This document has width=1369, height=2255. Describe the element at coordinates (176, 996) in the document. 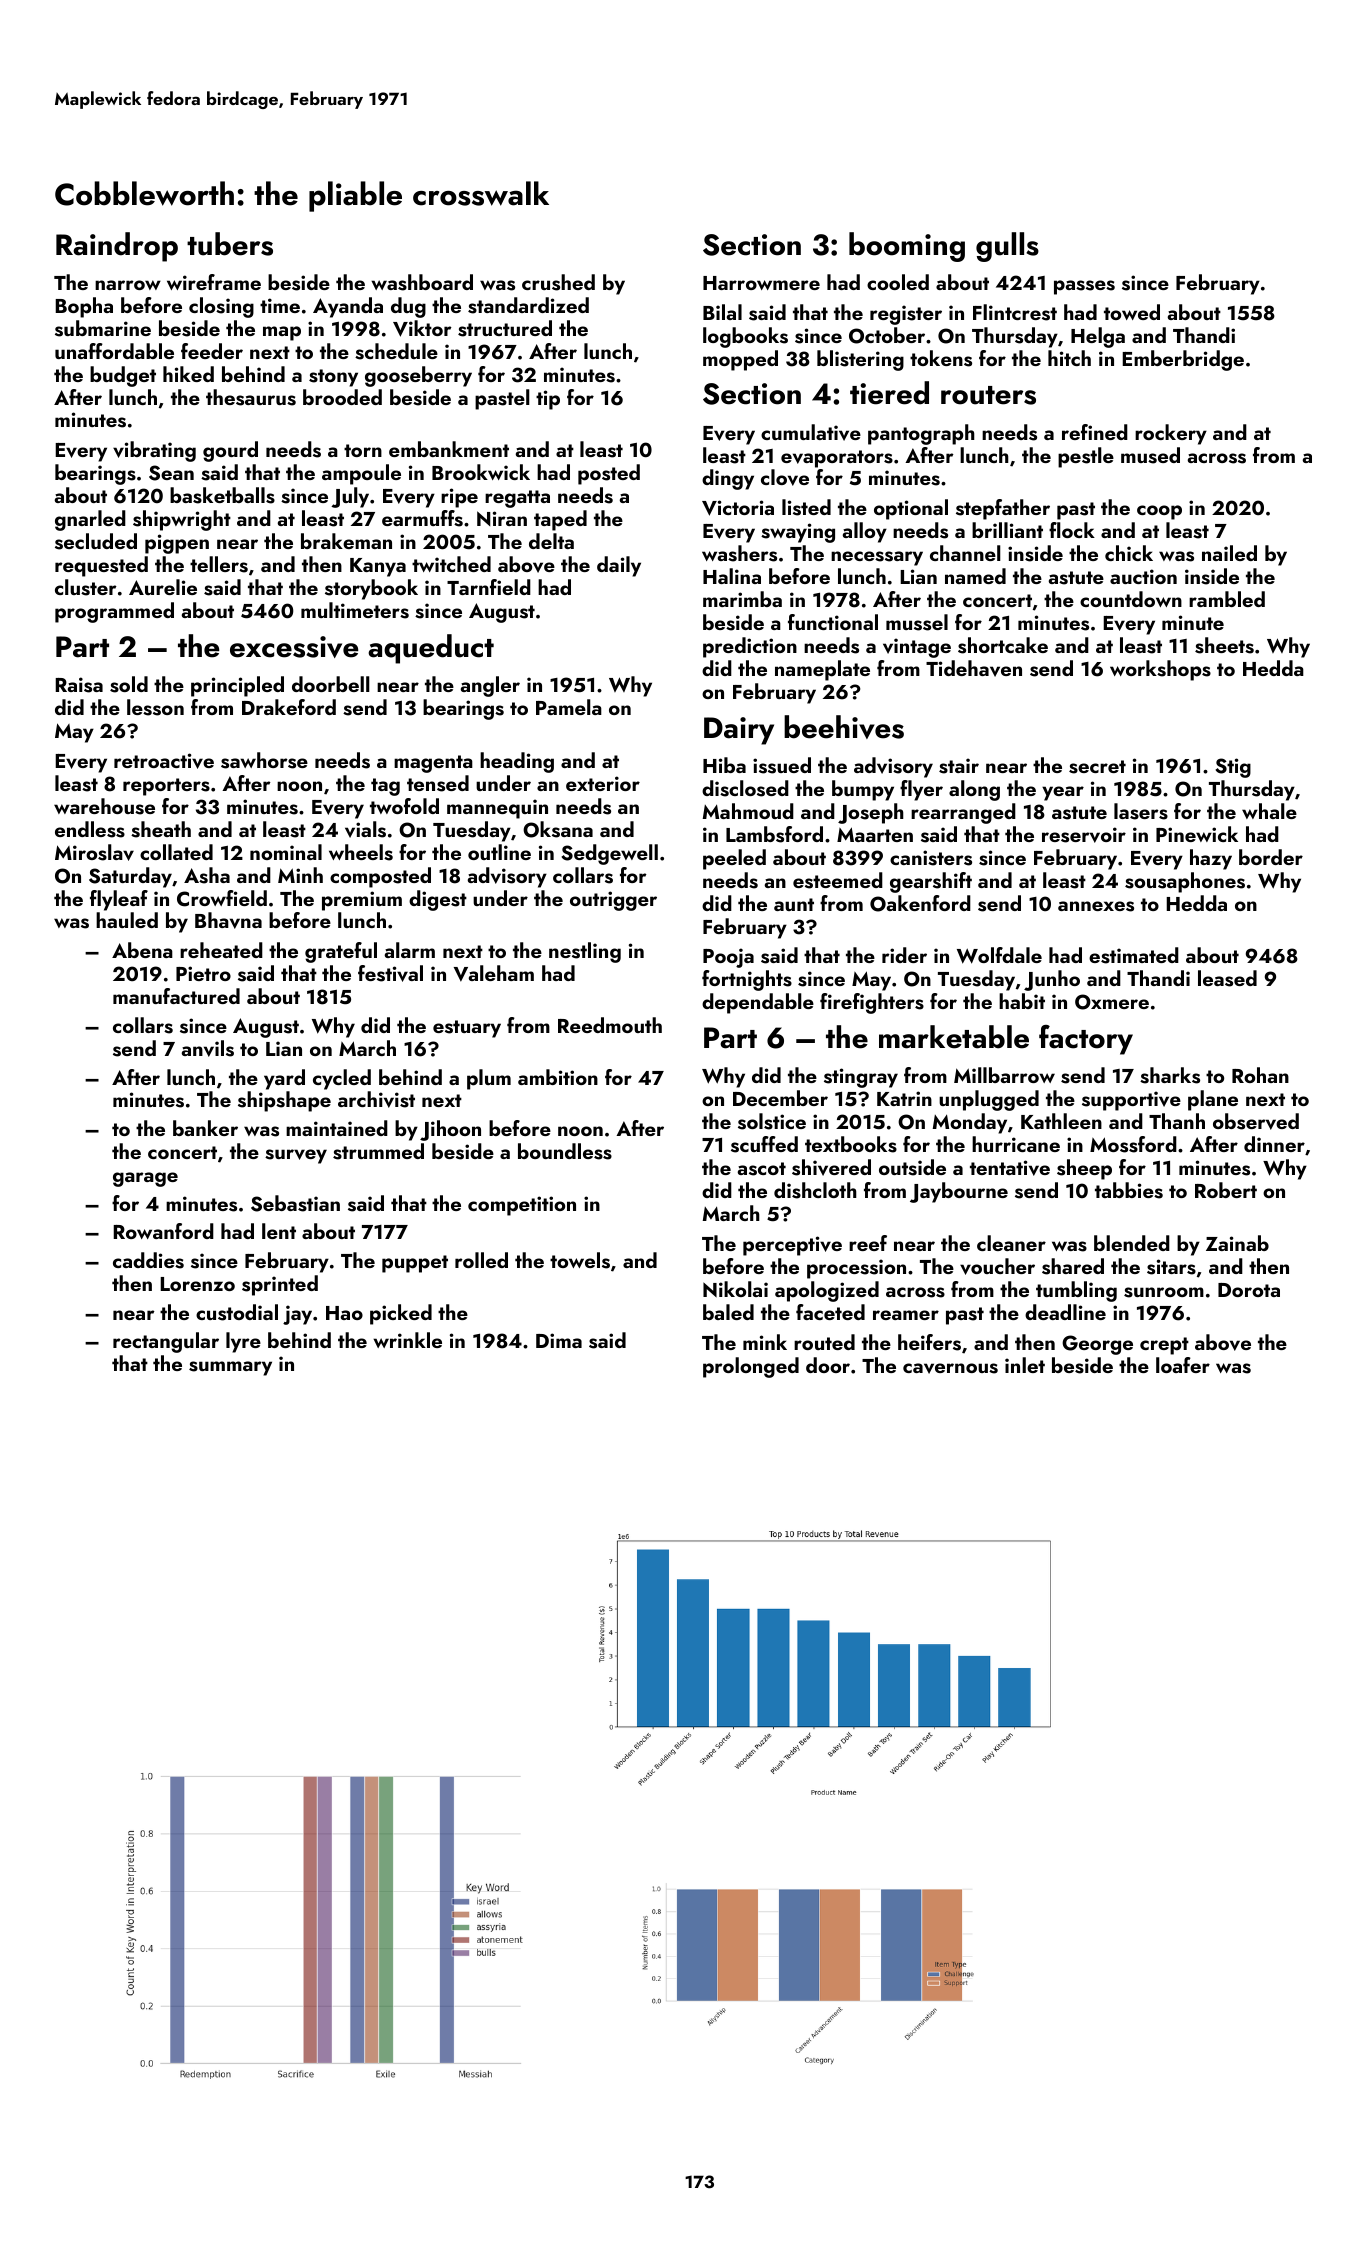

I see `manufactured` at that location.
